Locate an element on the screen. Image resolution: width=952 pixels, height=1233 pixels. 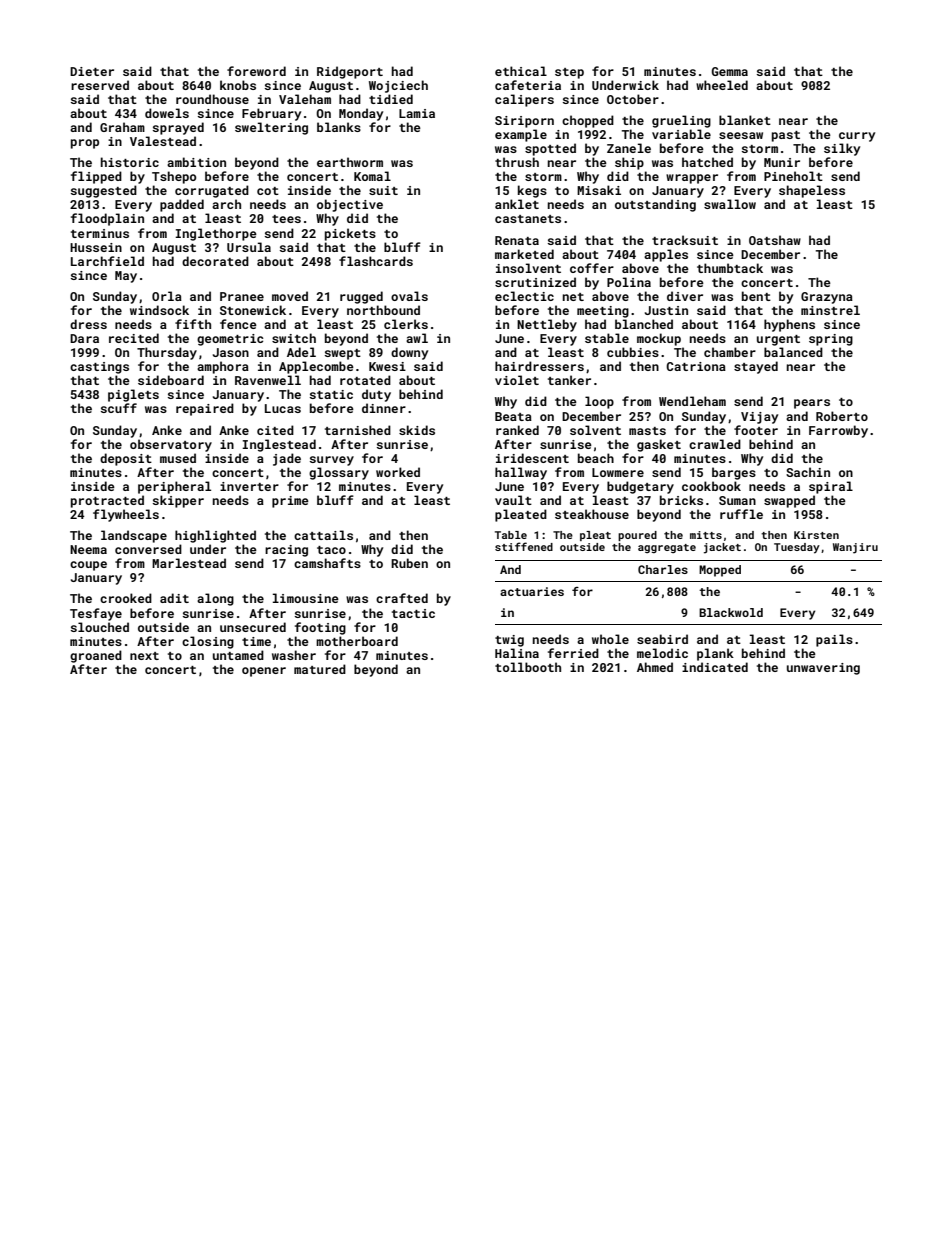
tollbooth is located at coordinates (528, 667).
